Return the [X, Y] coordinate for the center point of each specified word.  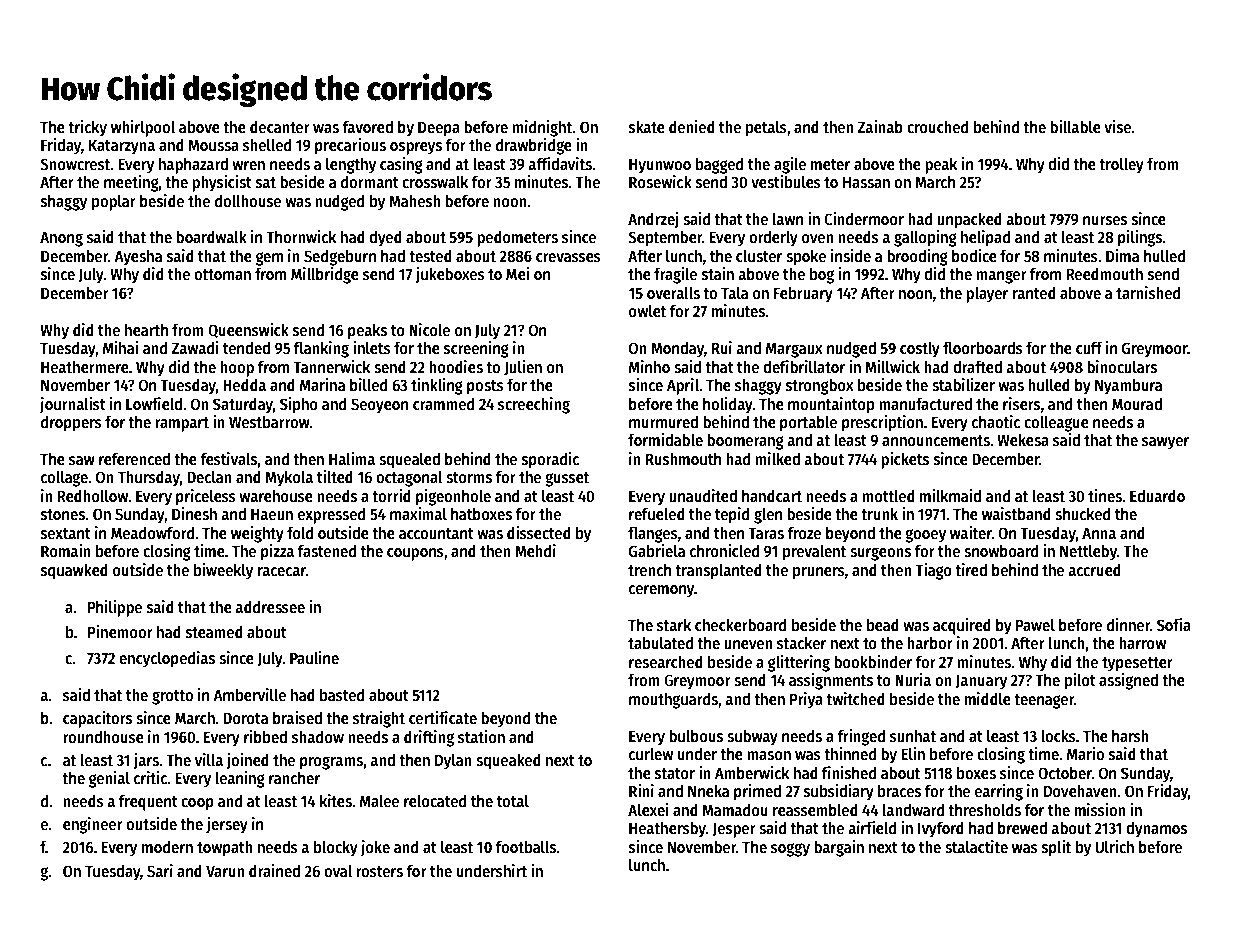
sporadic [550, 460]
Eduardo [1157, 495]
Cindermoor [864, 218]
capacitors [97, 719]
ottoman [222, 274]
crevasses [568, 257]
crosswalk [435, 181]
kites [336, 801]
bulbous [696, 735]
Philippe [115, 608]
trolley [1121, 166]
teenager [1044, 701]
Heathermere [85, 366]
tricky [87, 128]
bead [883, 624]
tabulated [660, 642]
